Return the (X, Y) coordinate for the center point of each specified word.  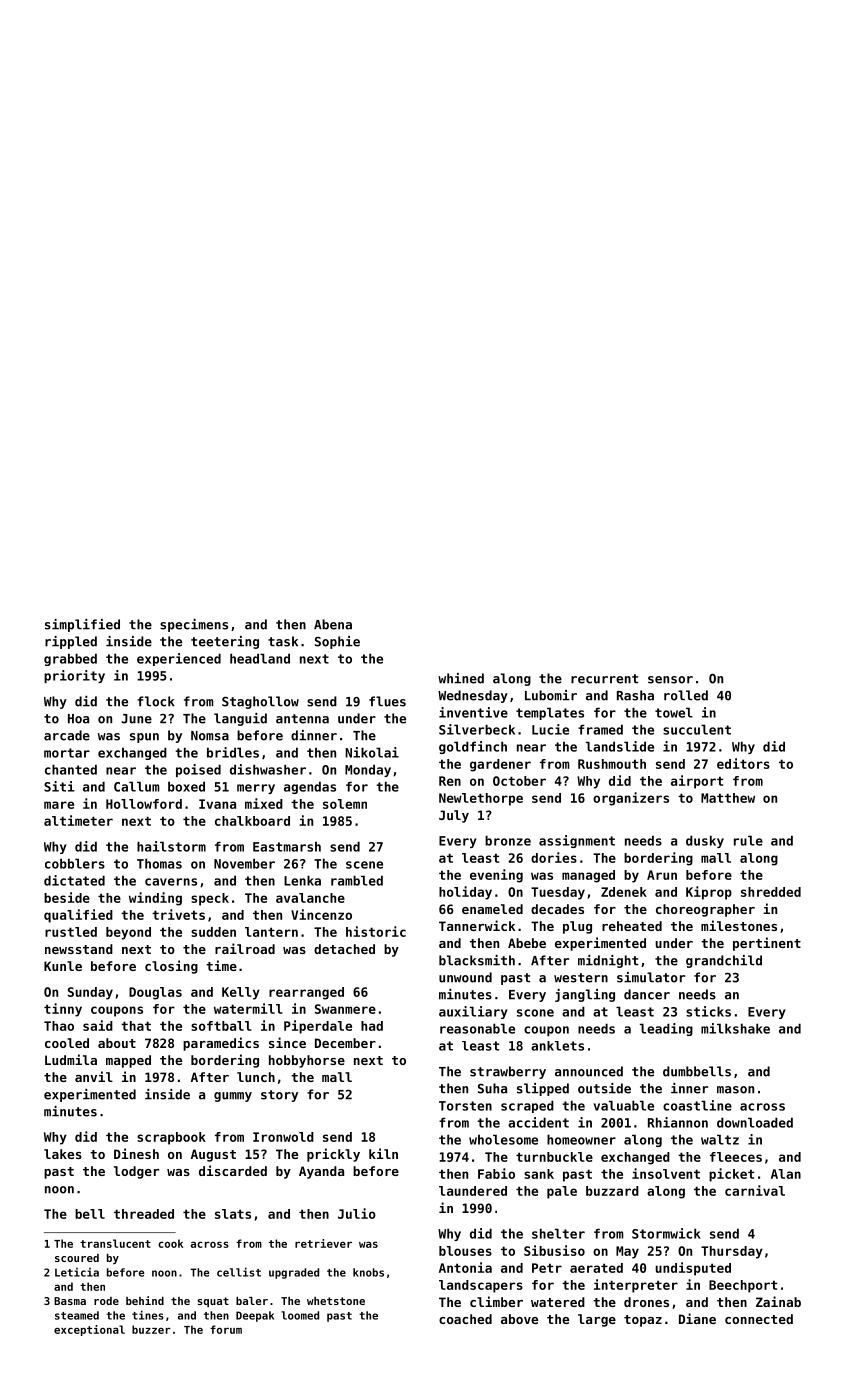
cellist (239, 1272)
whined (461, 678)
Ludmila (71, 1059)
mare (59, 805)
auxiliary (473, 1012)
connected (759, 1319)
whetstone (336, 1301)
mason (735, 1090)
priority (74, 676)
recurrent (604, 679)
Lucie (550, 729)
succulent (697, 729)
